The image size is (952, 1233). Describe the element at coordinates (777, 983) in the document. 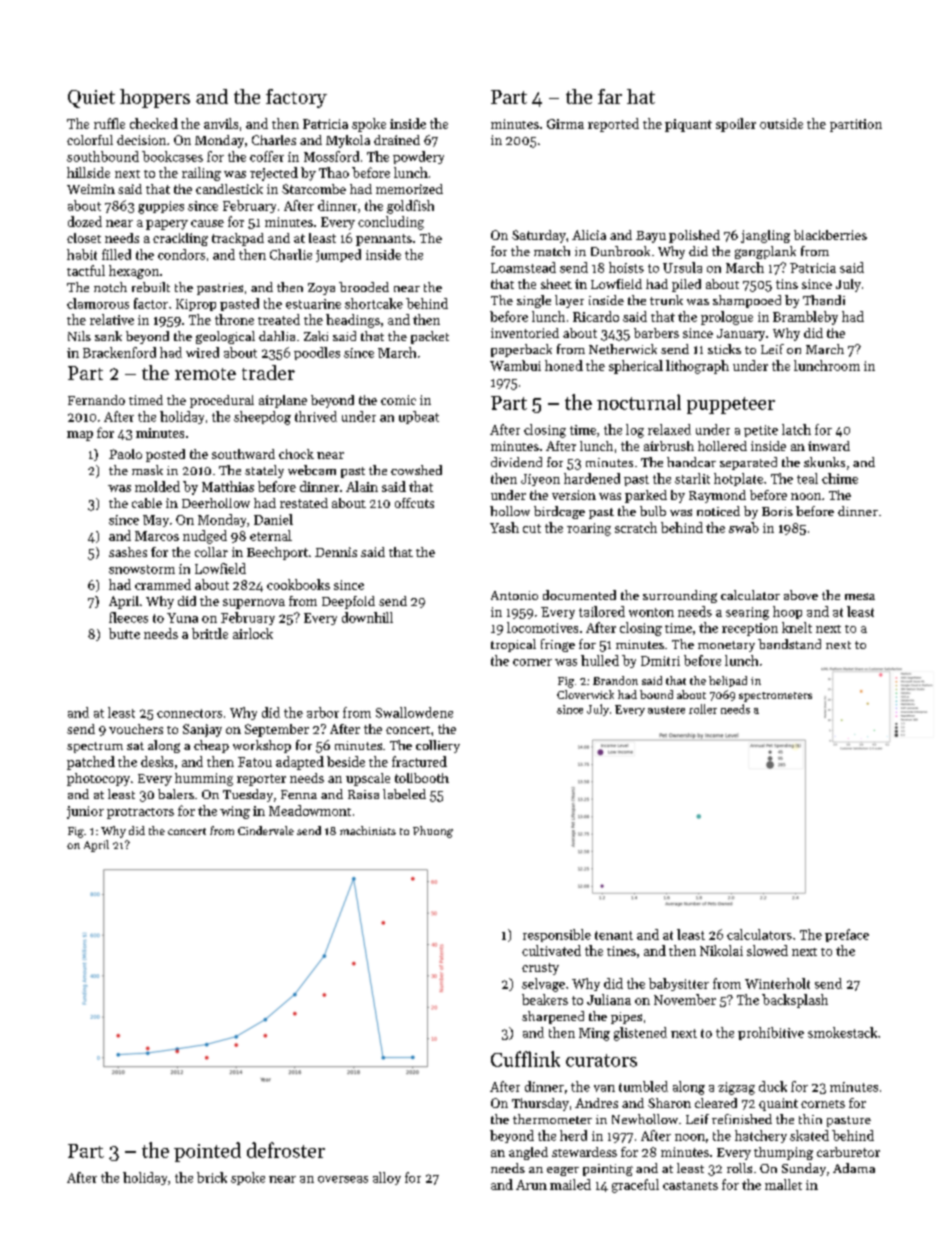

I see `Winterholt` at that location.
